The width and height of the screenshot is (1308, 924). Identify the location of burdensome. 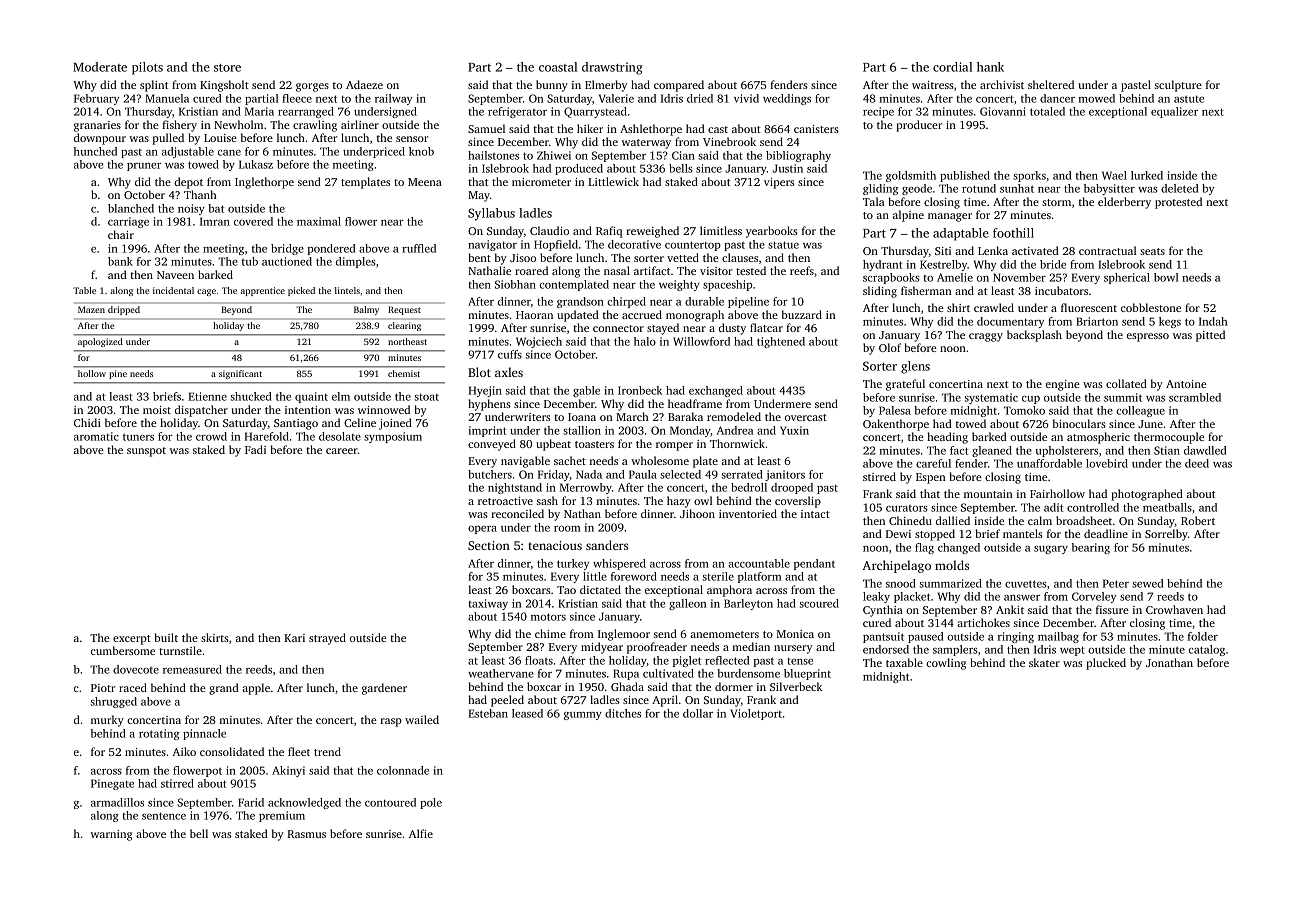
(748, 673).
